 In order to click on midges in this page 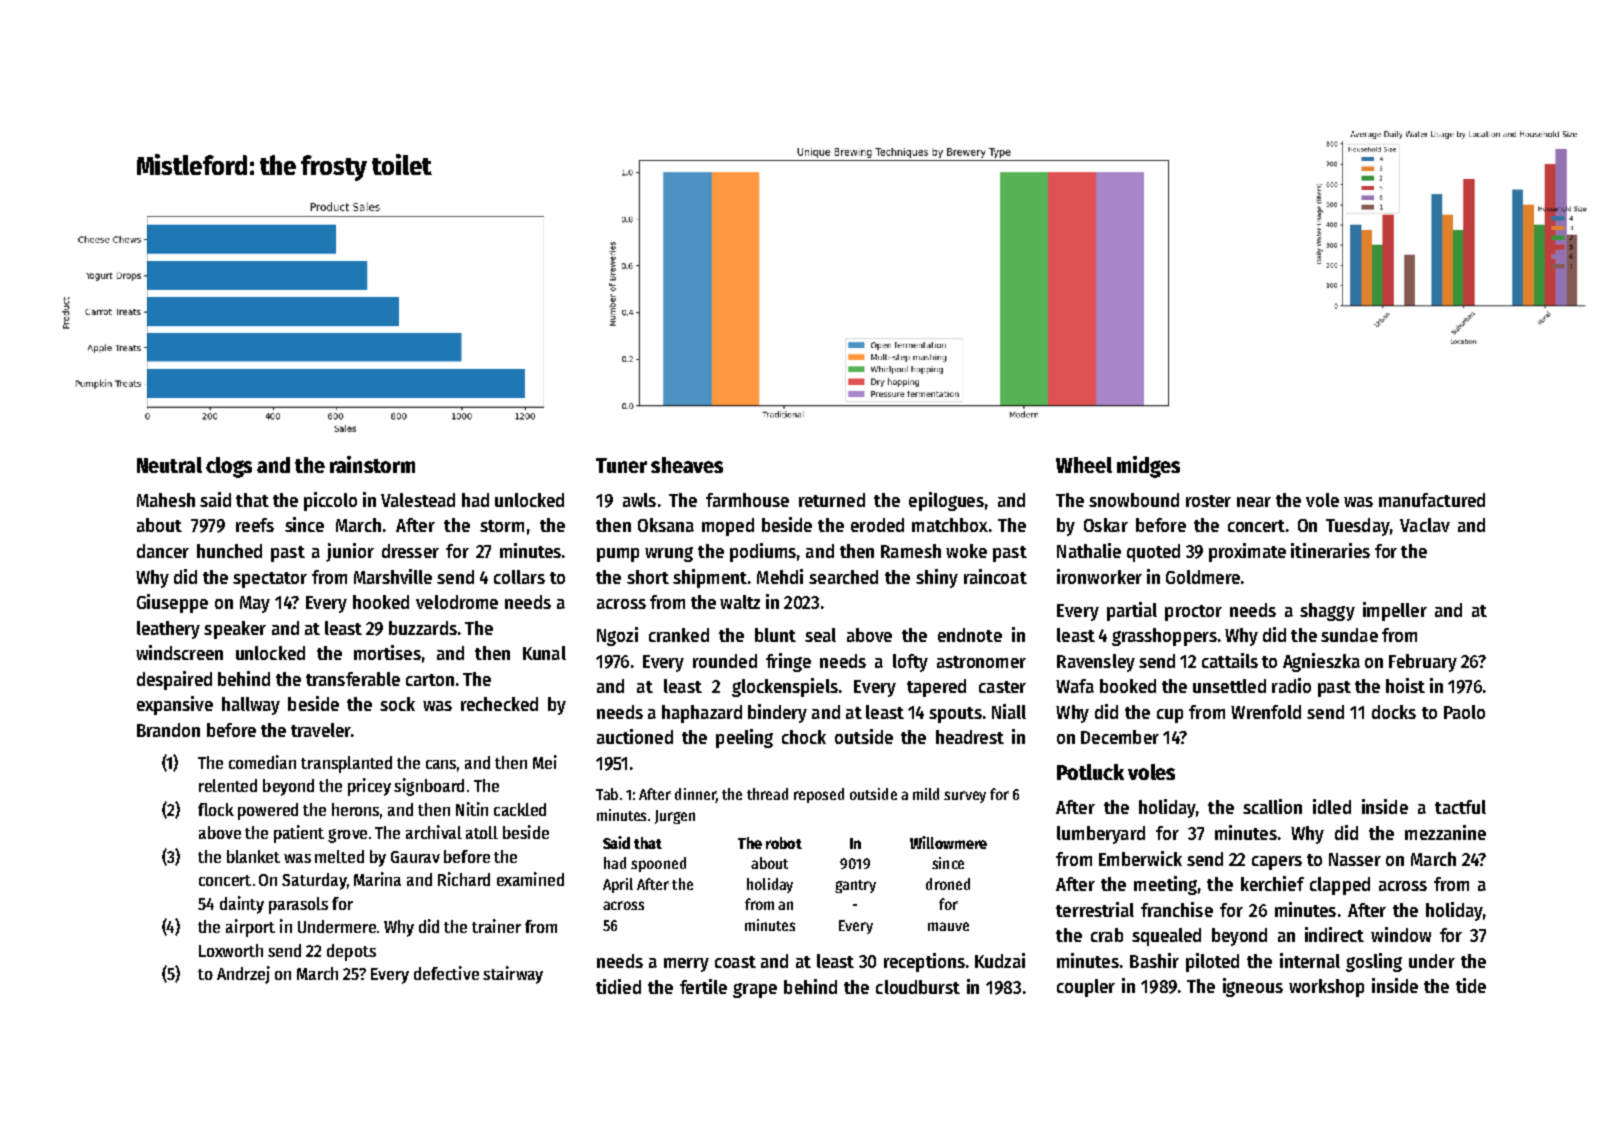, I will do `click(1148, 467)`.
